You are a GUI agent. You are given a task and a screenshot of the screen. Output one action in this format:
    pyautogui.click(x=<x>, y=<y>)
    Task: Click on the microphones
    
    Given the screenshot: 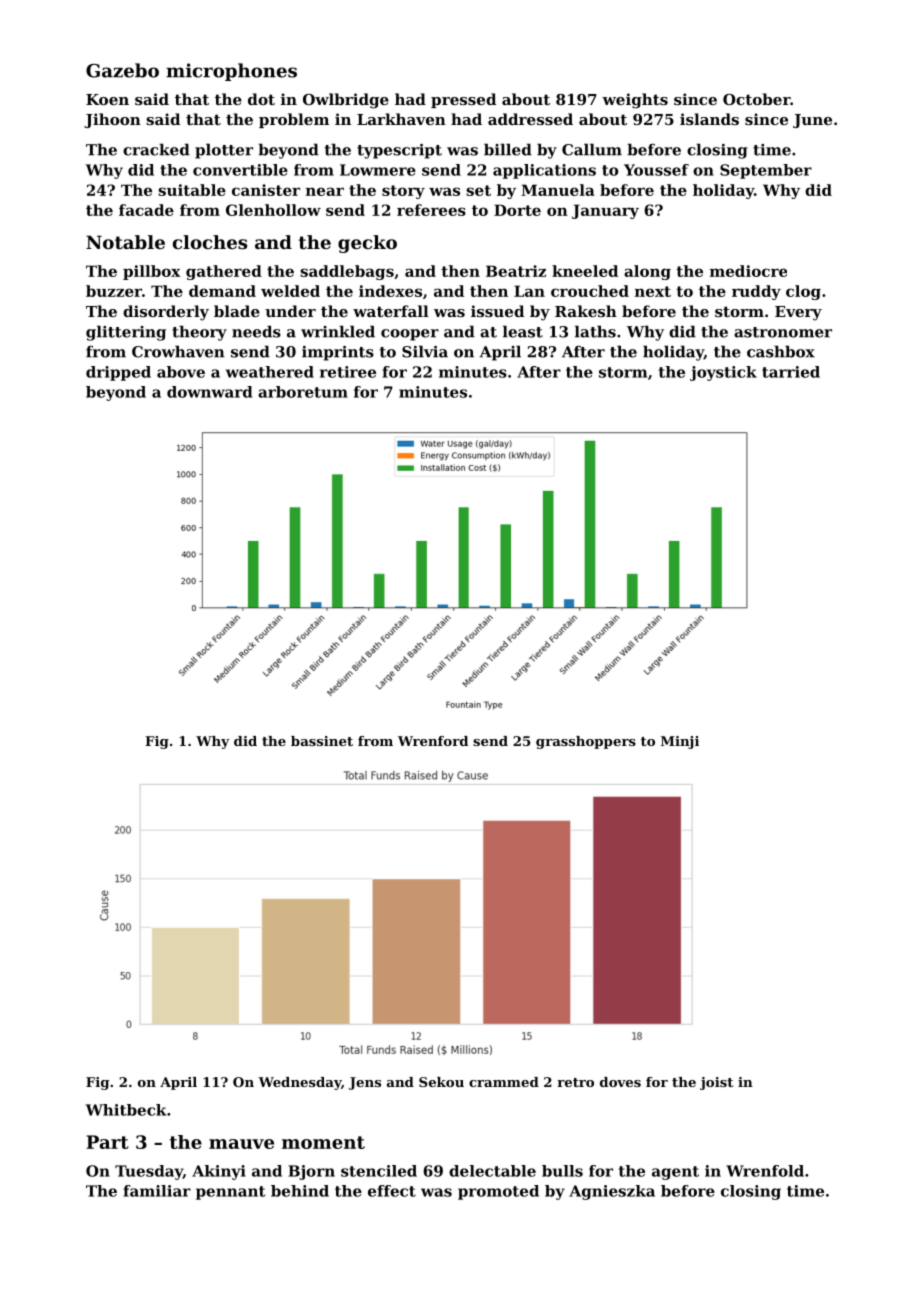 What is the action you would take?
    pyautogui.click(x=231, y=72)
